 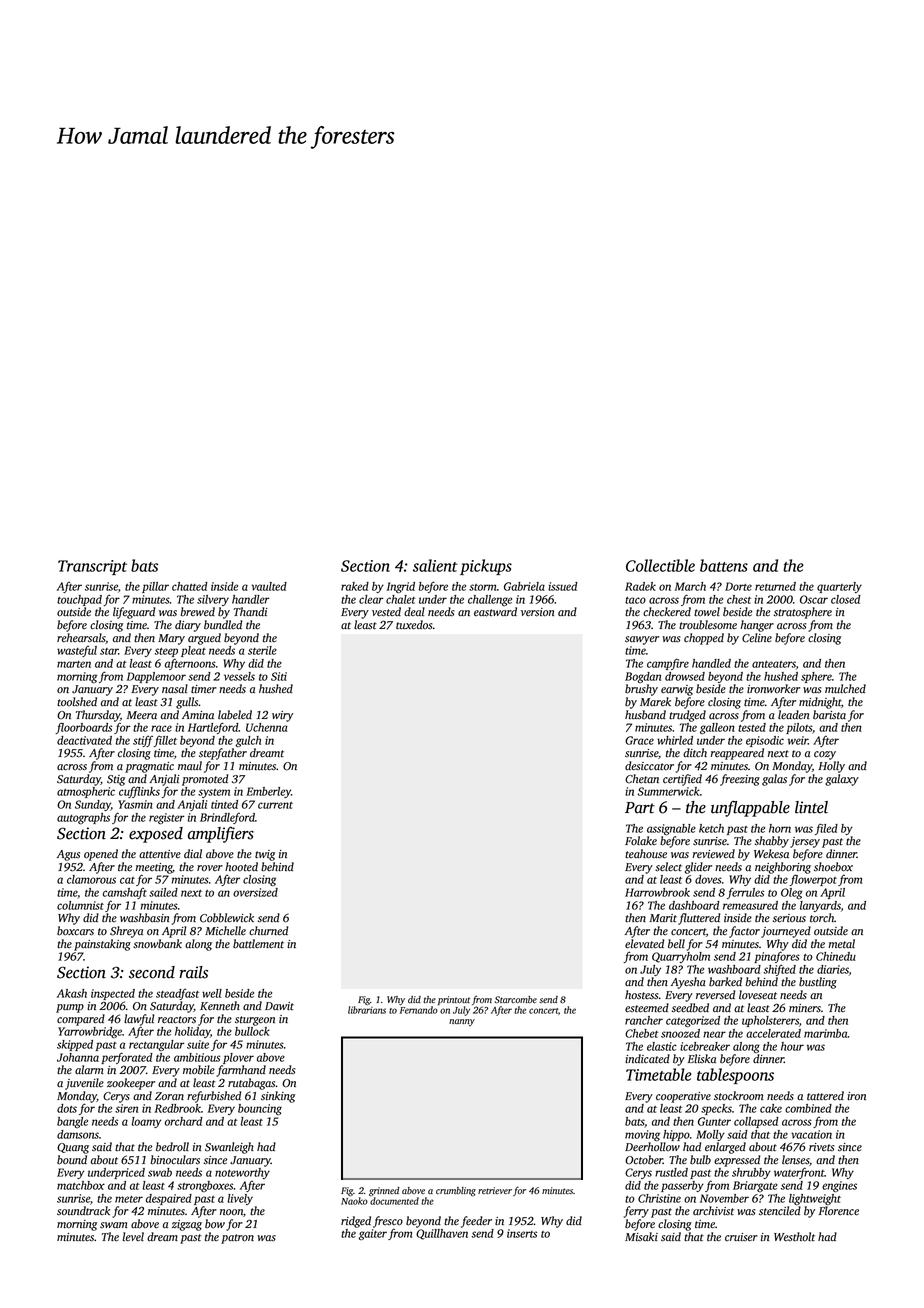 What do you see at coordinates (783, 868) in the screenshot?
I see `neighboring` at bounding box center [783, 868].
